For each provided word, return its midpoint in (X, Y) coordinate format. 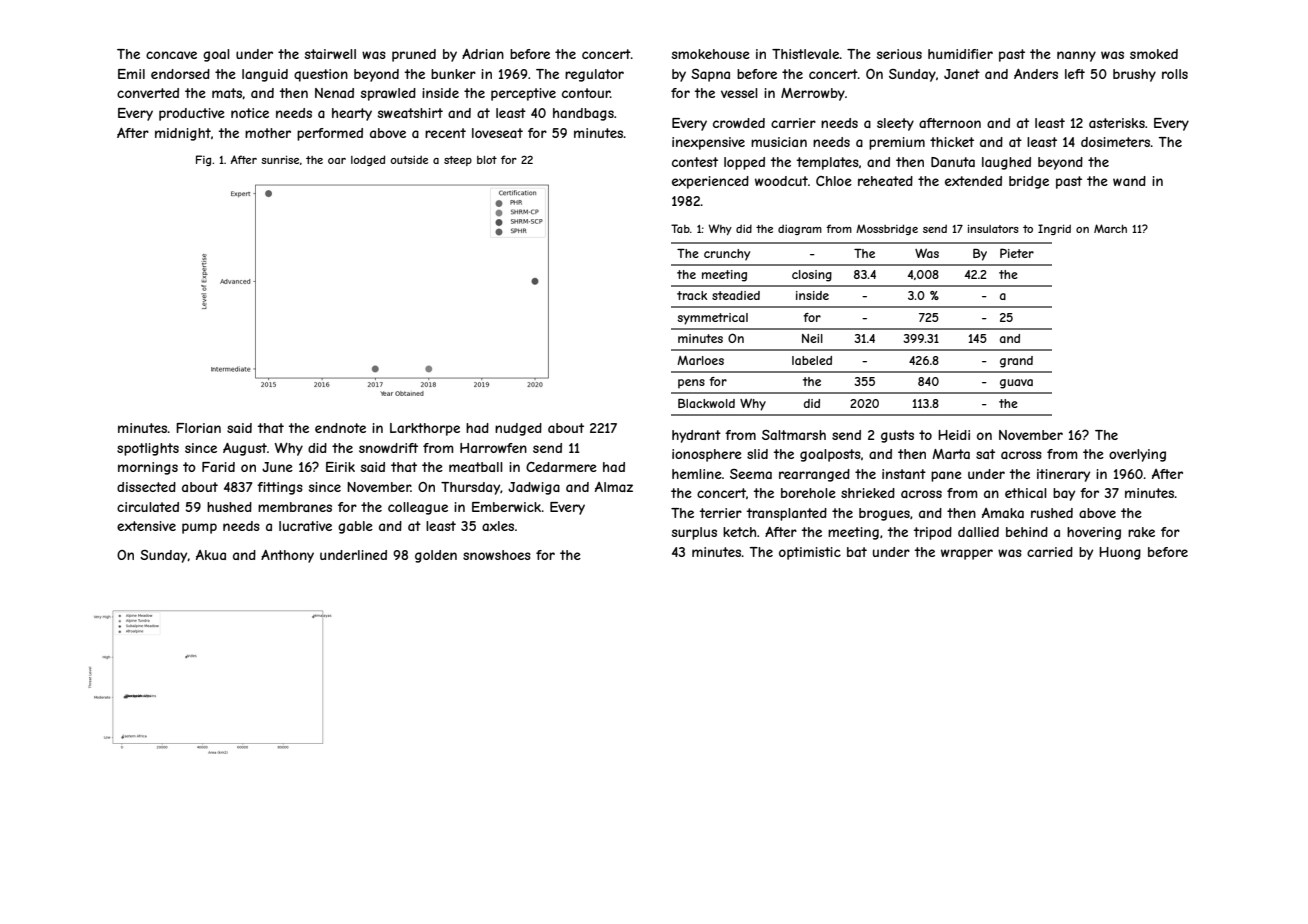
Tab (680, 228)
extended (973, 181)
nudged (518, 429)
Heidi (954, 435)
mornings (148, 468)
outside (409, 159)
